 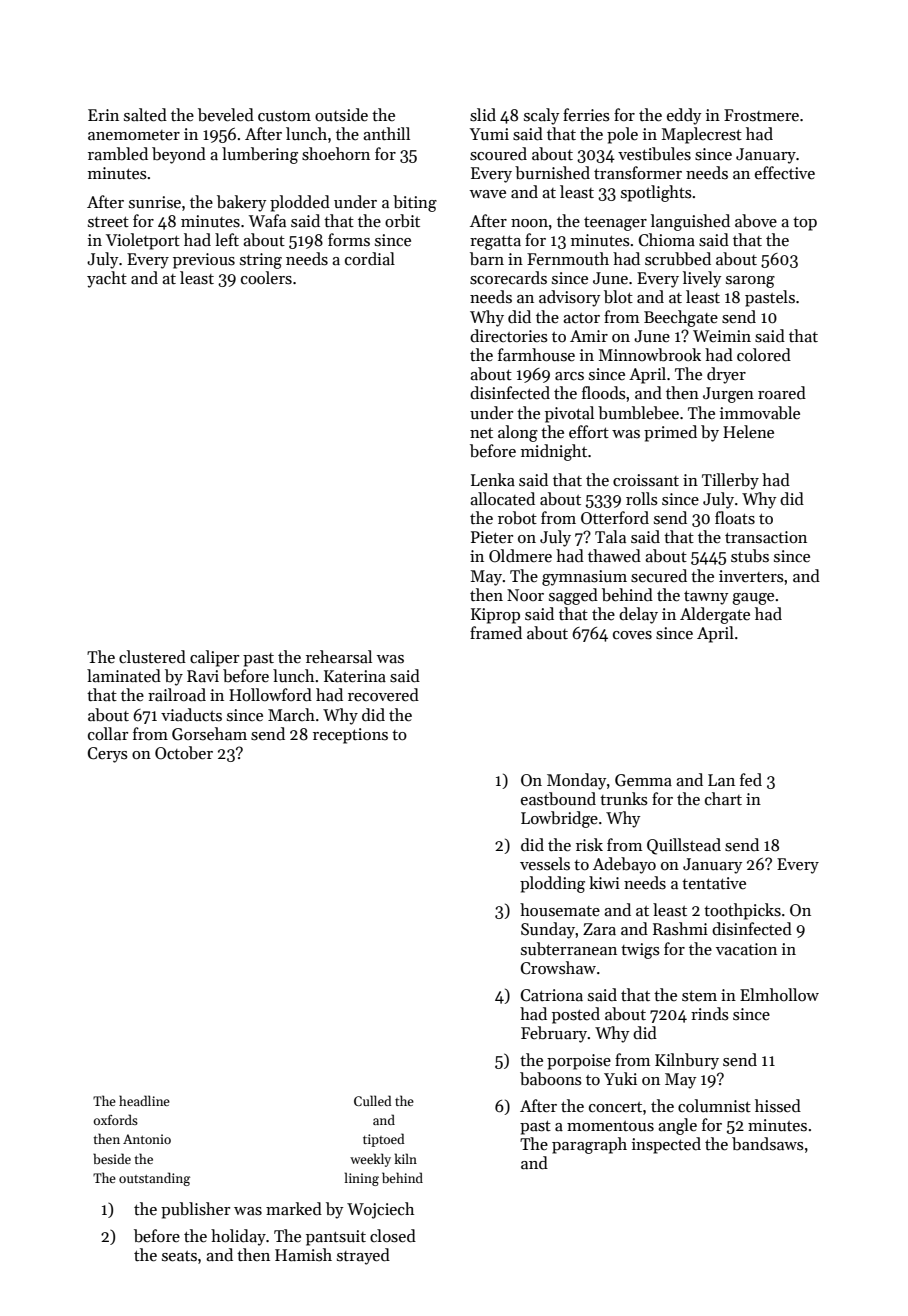 What do you see at coordinates (632, 635) in the screenshot?
I see `coves` at bounding box center [632, 635].
